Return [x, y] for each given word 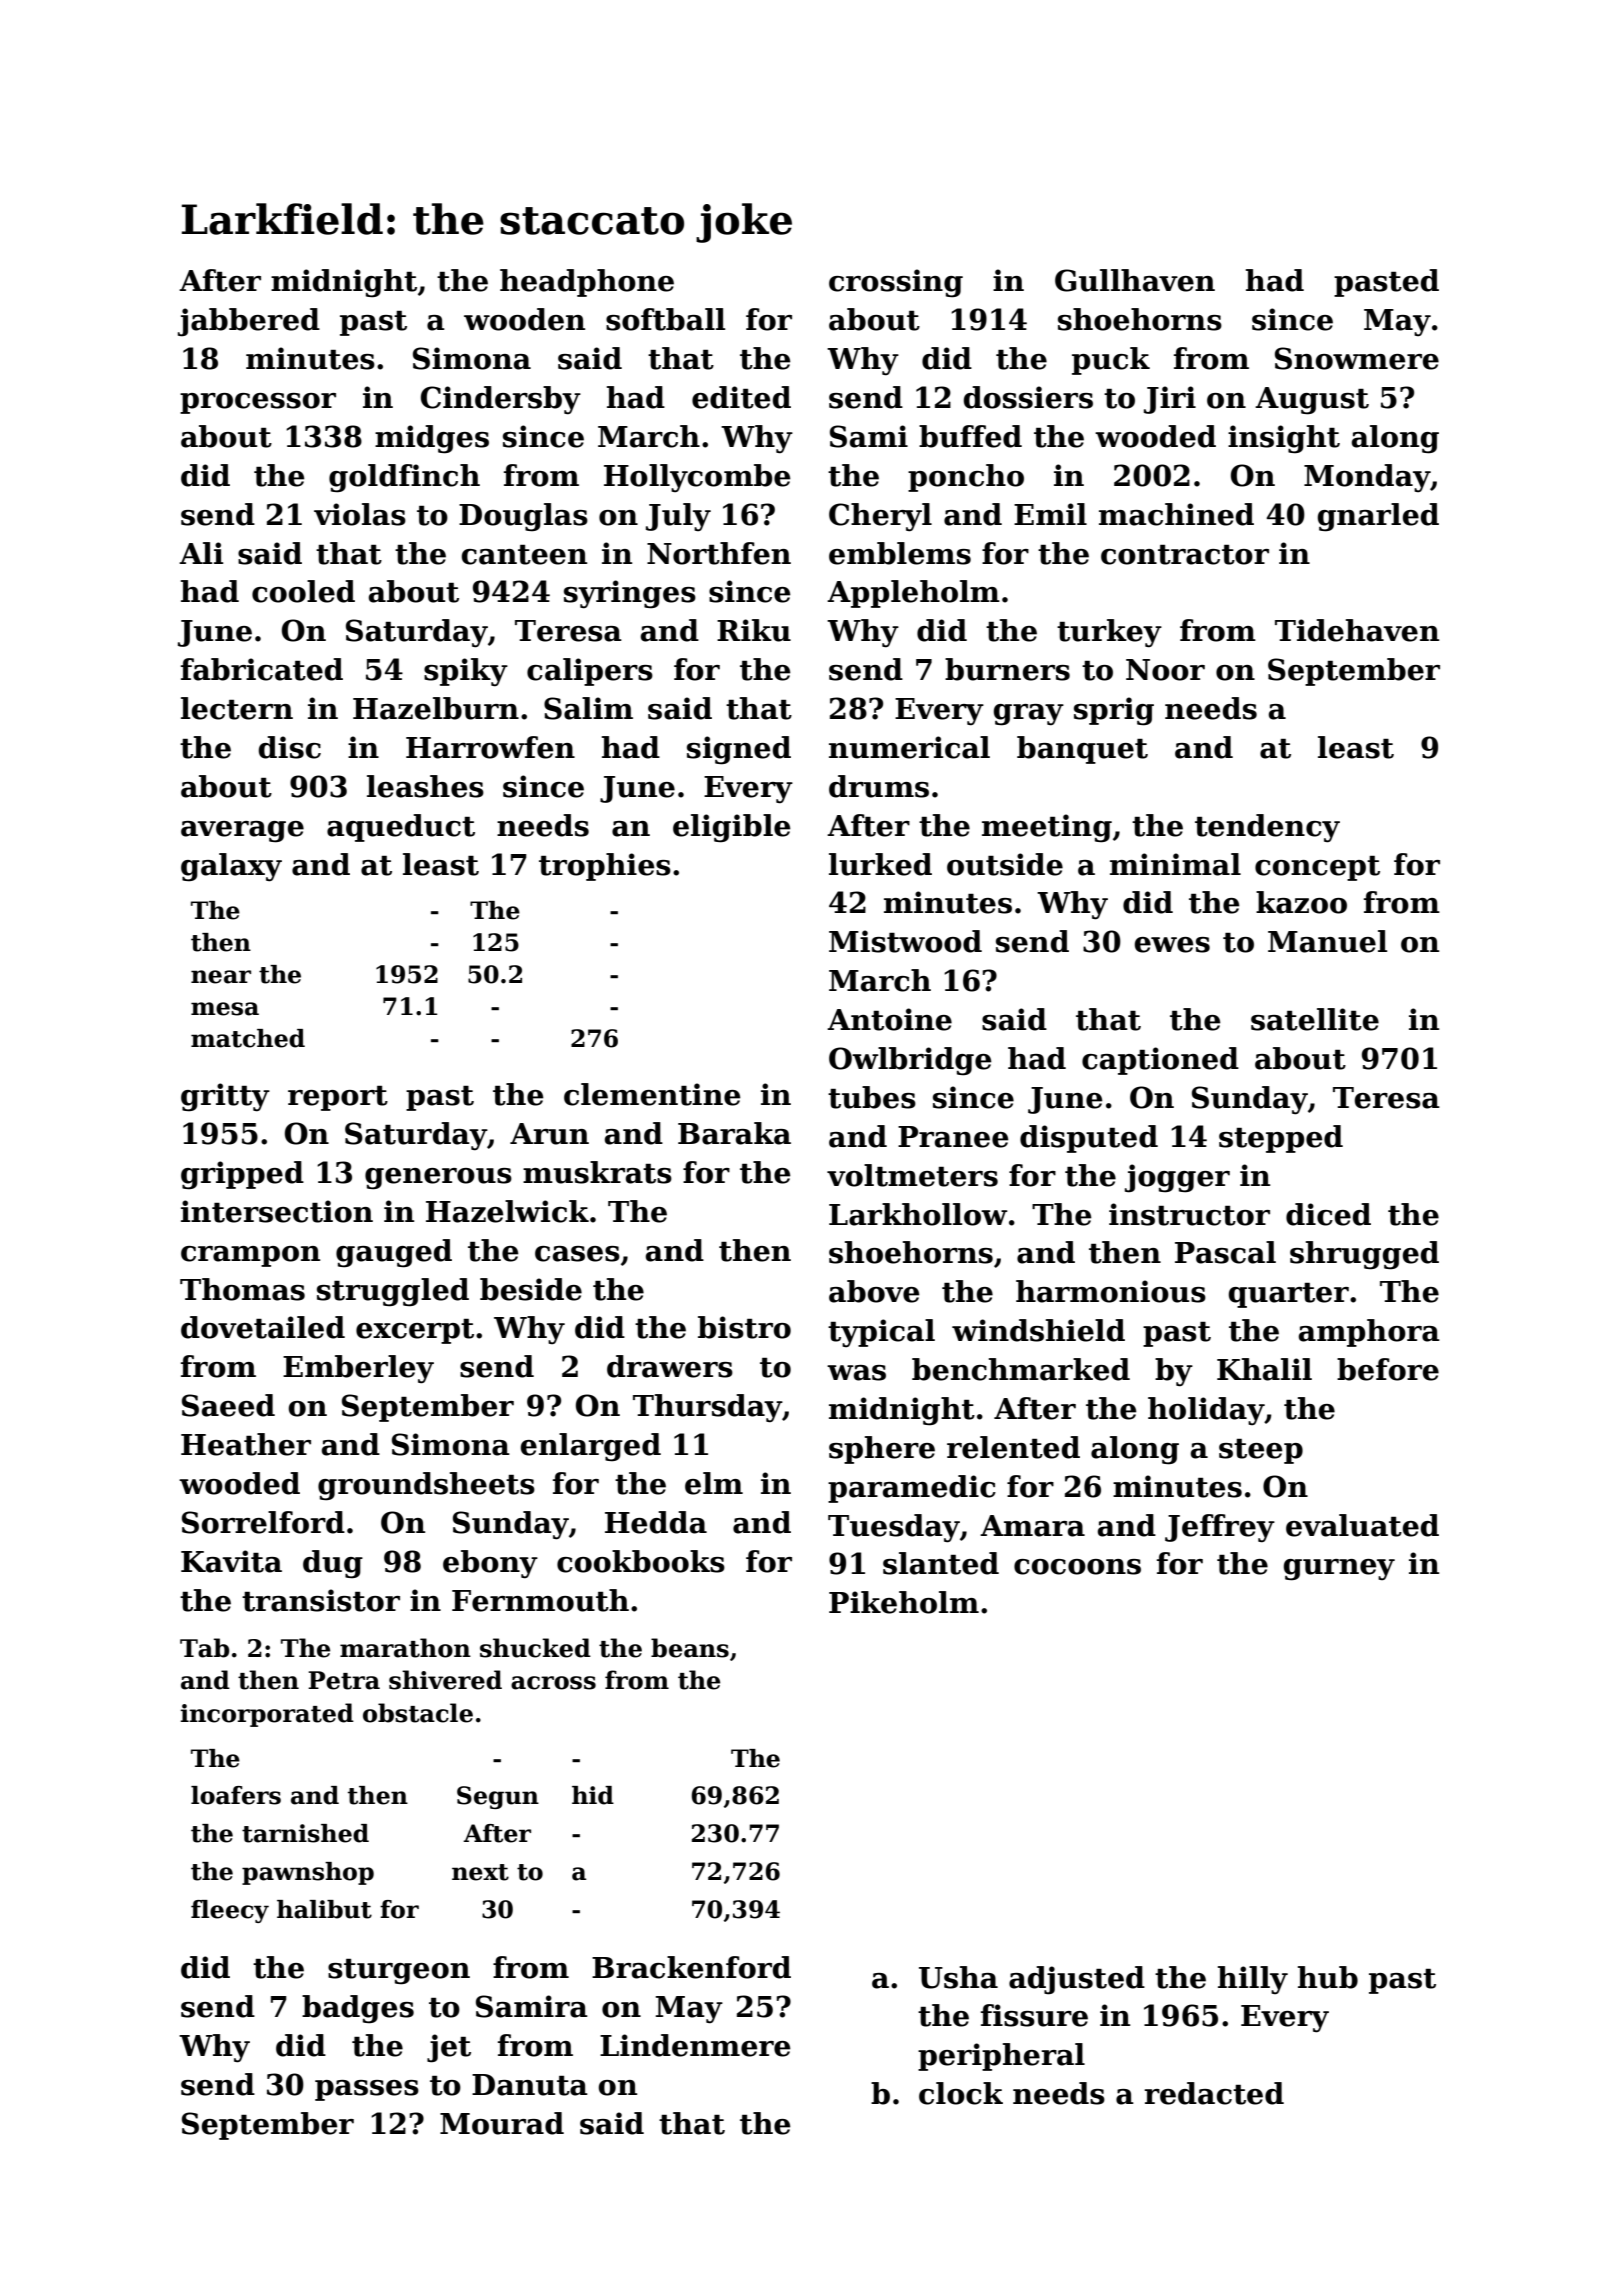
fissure [1034, 2015]
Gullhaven [1135, 280]
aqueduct [401, 828]
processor [258, 403]
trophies [605, 867]
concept [1317, 868]
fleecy [230, 1911]
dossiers [1028, 397]
